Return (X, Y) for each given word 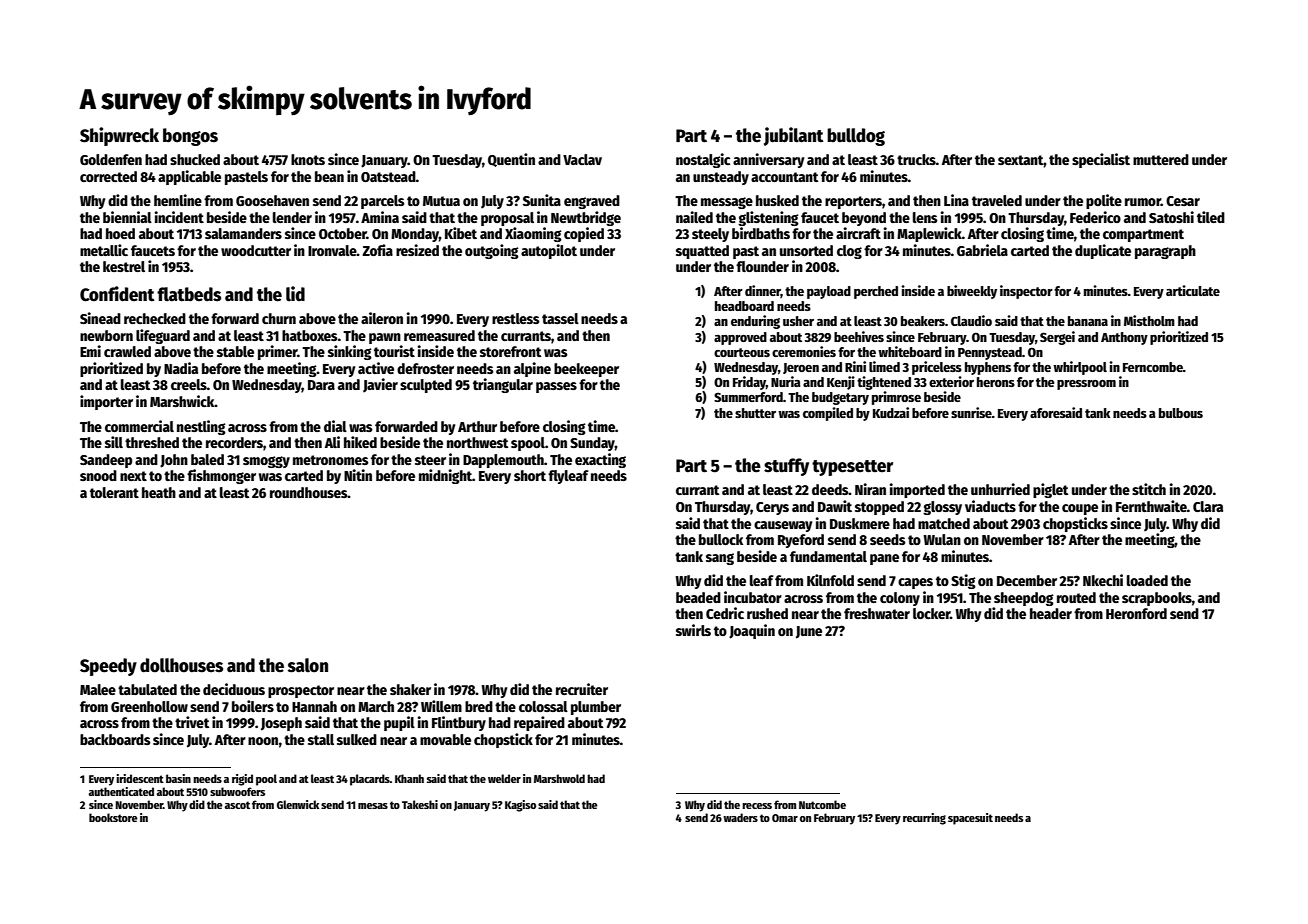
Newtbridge (586, 218)
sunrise (971, 412)
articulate (1193, 290)
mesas (373, 806)
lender (292, 217)
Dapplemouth (503, 461)
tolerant (114, 492)
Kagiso (520, 806)
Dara (321, 385)
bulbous (1181, 413)
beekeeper (586, 370)
